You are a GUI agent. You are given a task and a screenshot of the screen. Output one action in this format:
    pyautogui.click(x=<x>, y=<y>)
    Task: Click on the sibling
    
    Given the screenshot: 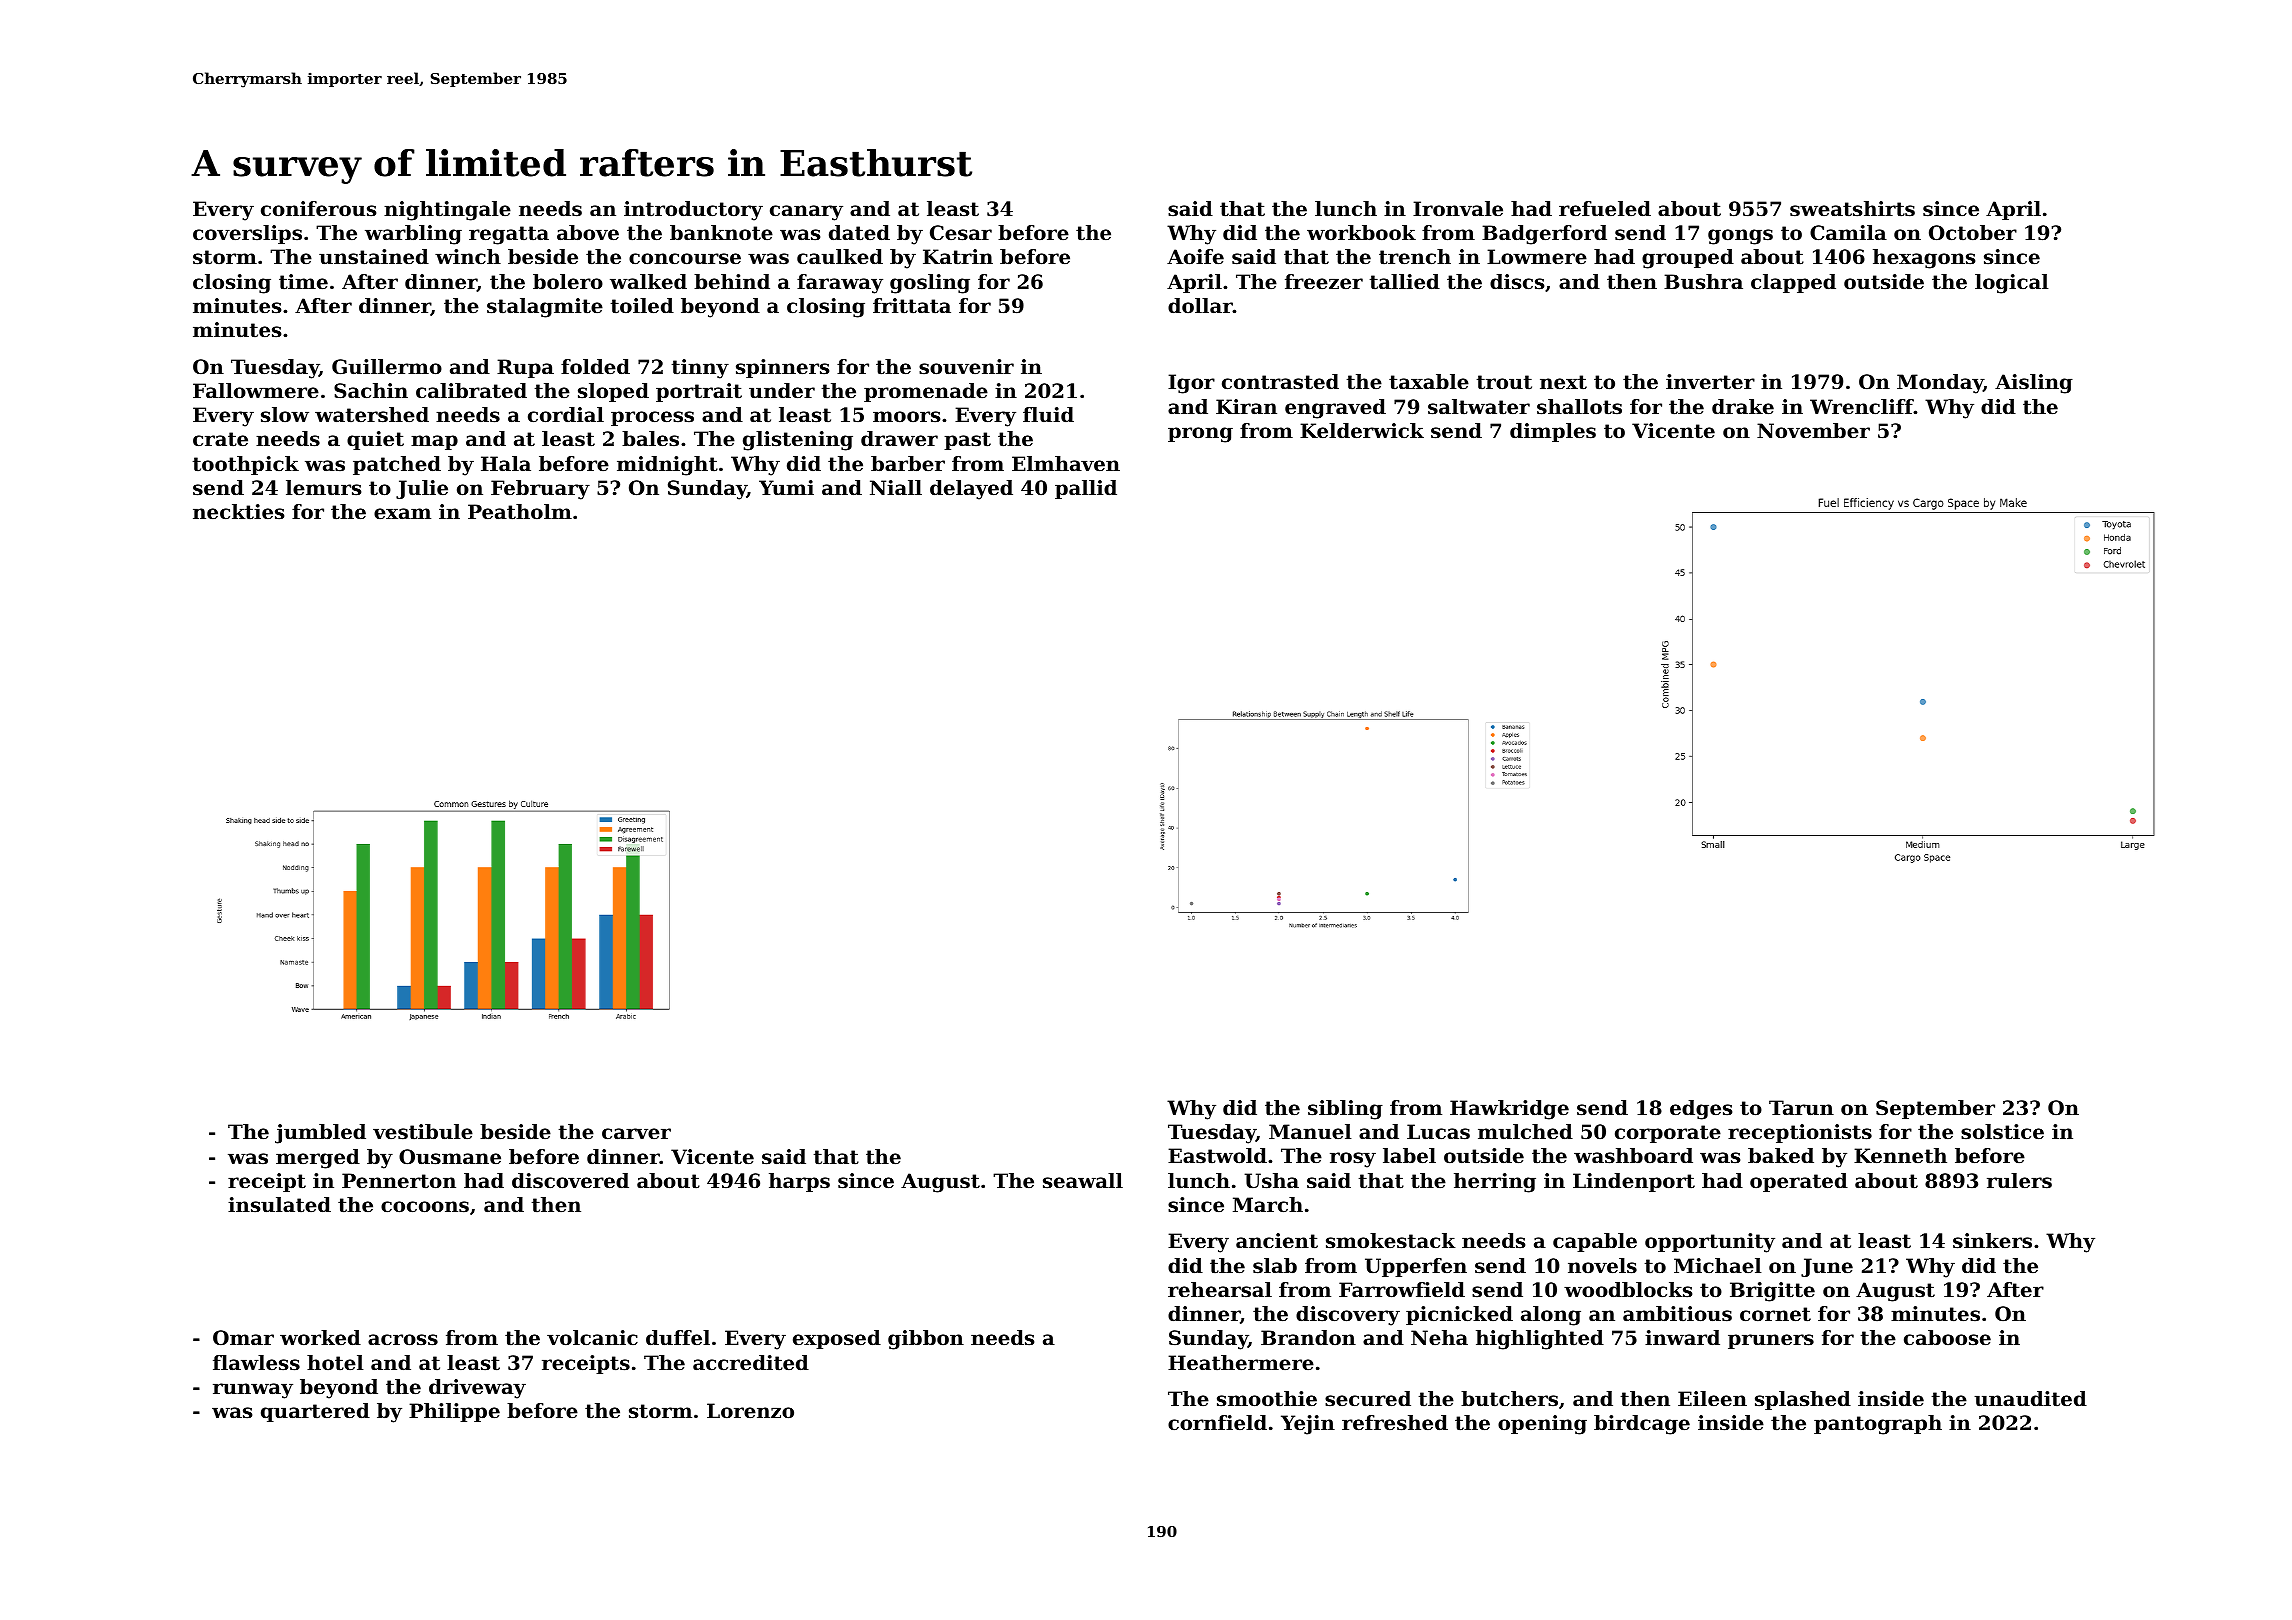 What is the action you would take?
    pyautogui.click(x=1345, y=1110)
